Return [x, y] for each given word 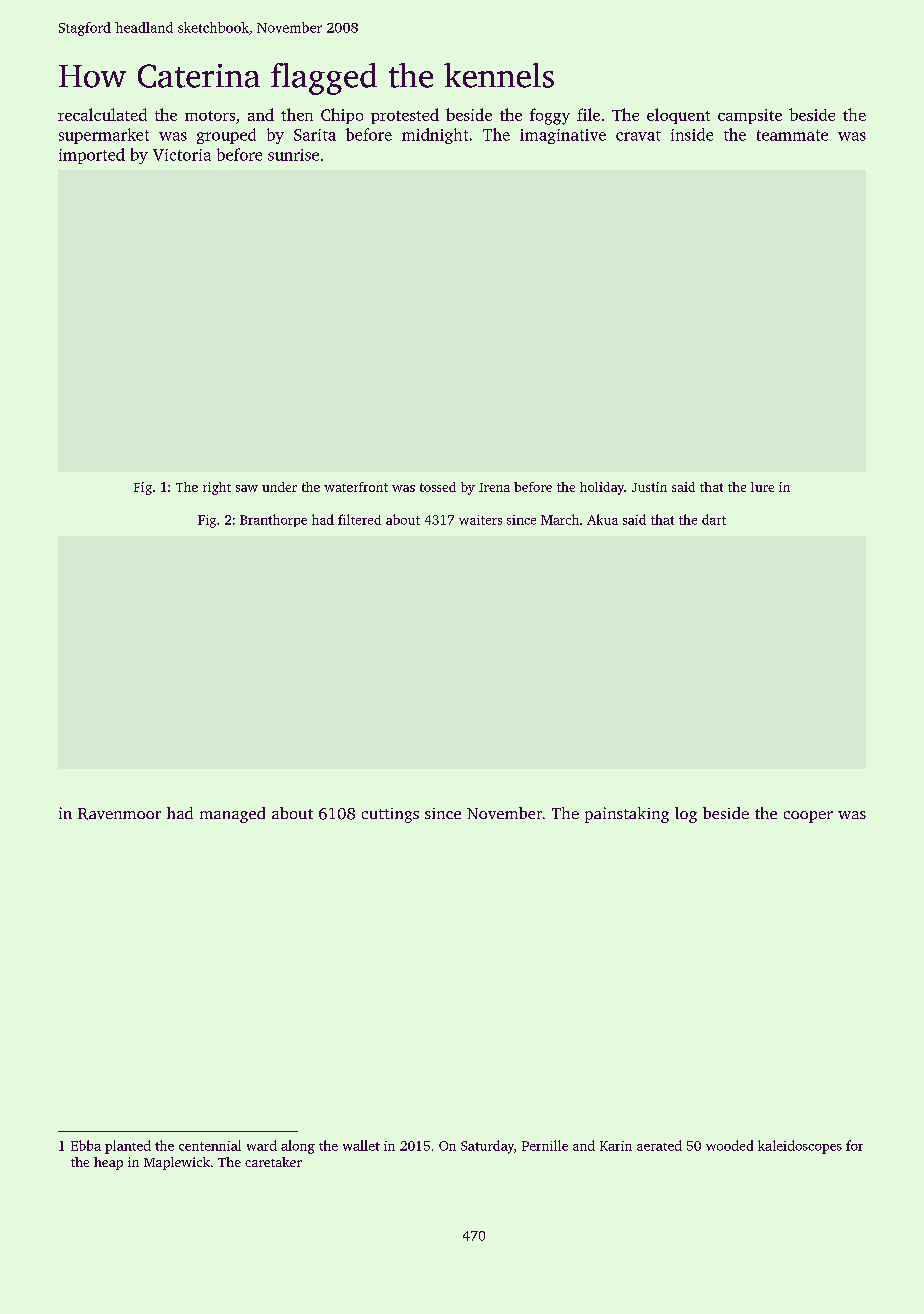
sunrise [293, 155]
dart [714, 519]
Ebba [86, 1145]
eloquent [678, 116]
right [217, 488]
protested [405, 116]
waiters [480, 520]
